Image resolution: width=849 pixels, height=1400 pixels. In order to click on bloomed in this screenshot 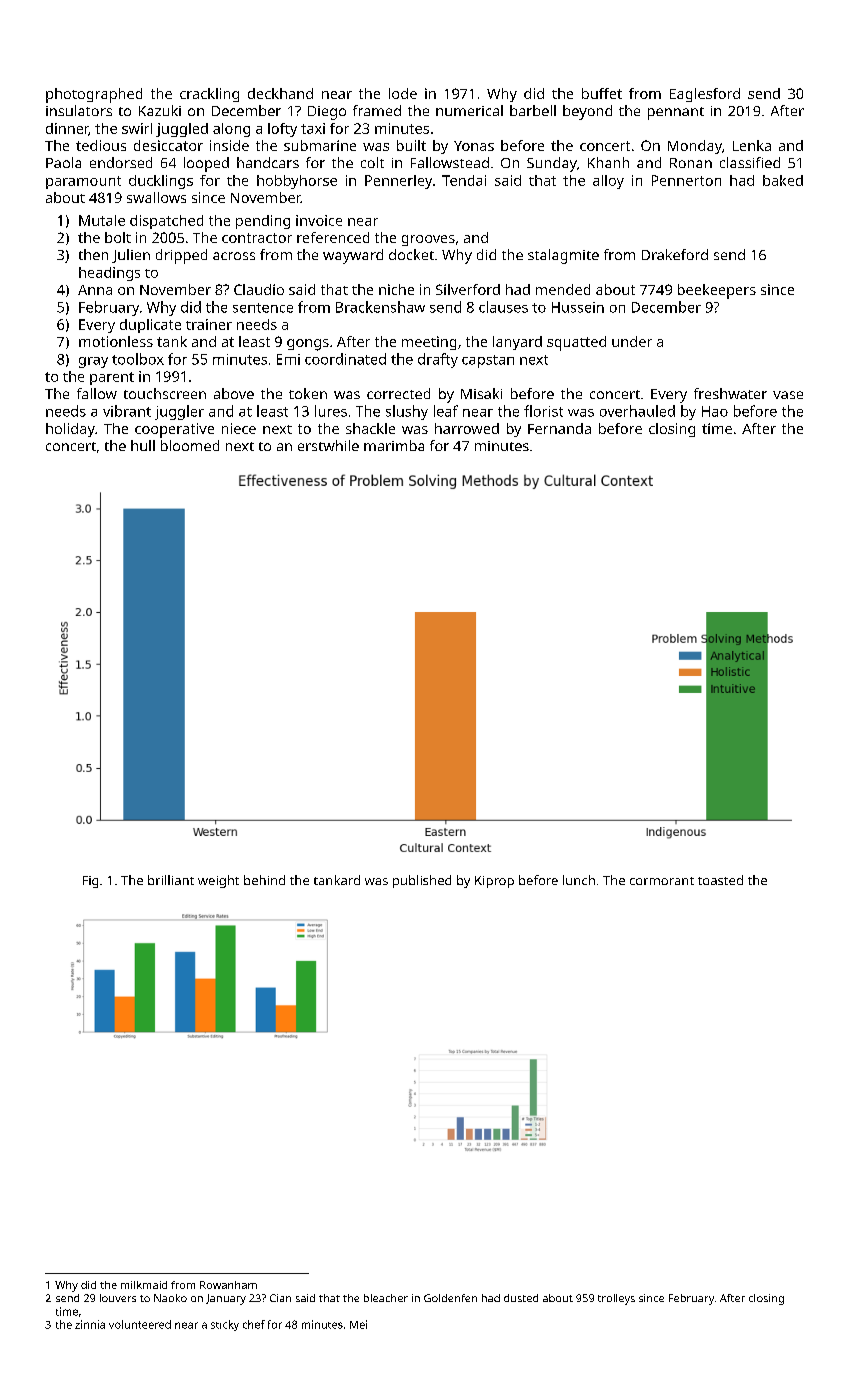, I will do `click(190, 445)`.
